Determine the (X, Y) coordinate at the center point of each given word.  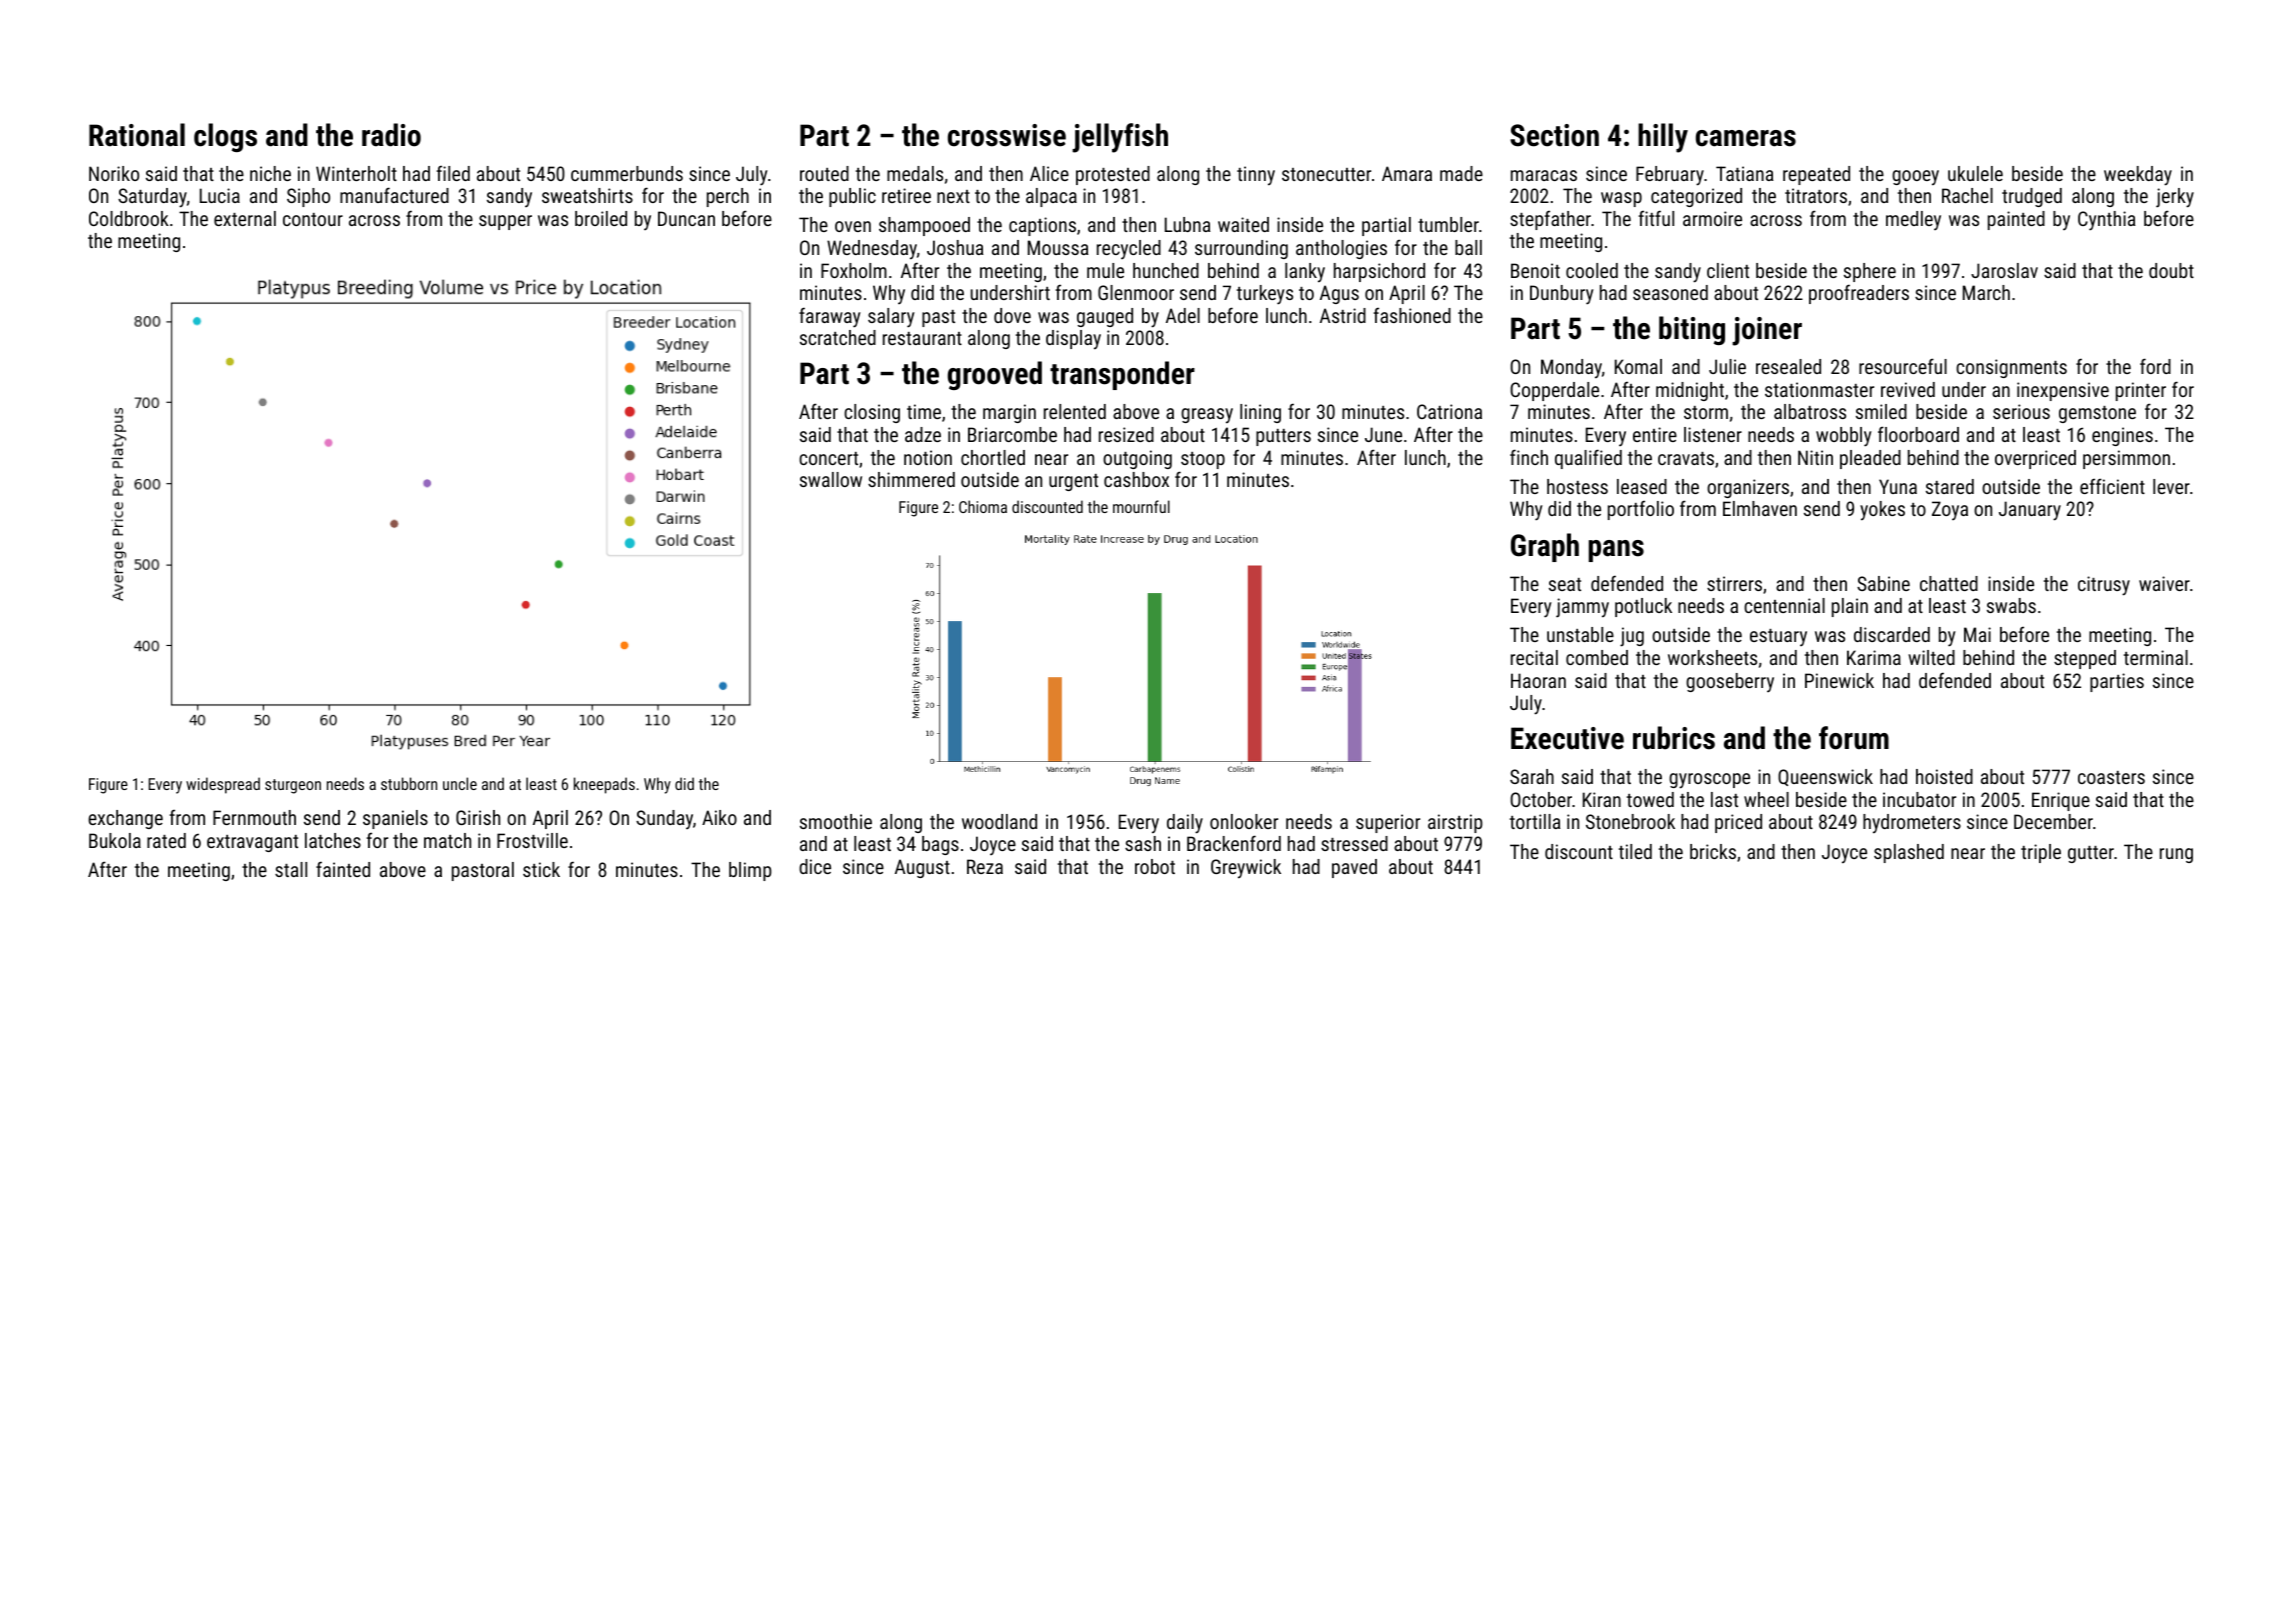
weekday (2138, 176)
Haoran (1538, 680)
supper (505, 222)
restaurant (922, 338)
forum (1854, 738)
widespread (223, 785)
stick (541, 869)
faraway (829, 317)
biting (1692, 330)
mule (1105, 270)
